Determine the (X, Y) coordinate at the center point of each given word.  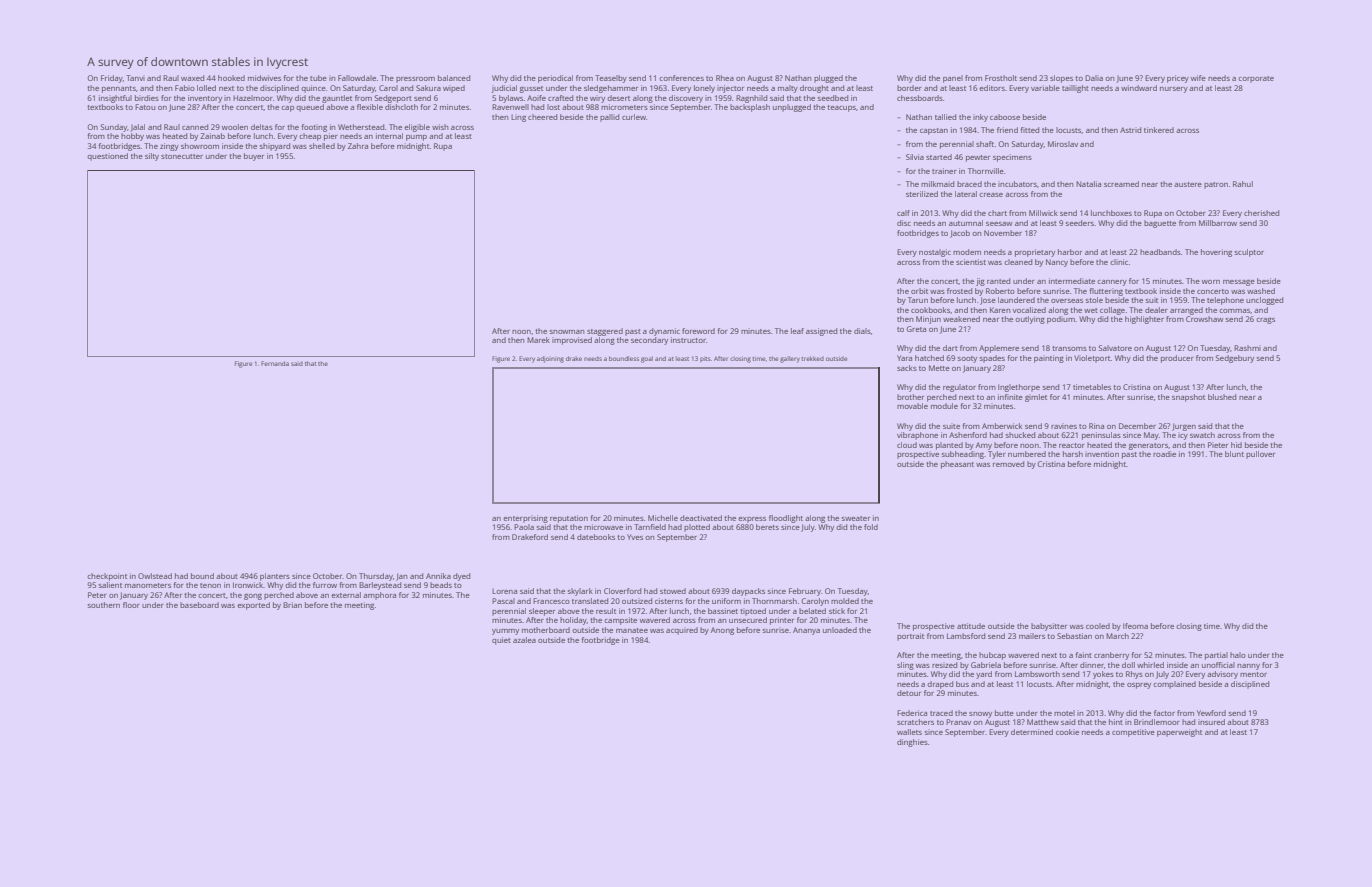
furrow (325, 585)
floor (131, 605)
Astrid (1130, 130)
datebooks (596, 537)
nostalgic (935, 253)
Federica (912, 713)
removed (1008, 464)
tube (318, 78)
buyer (254, 157)
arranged (1186, 311)
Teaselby (611, 79)
